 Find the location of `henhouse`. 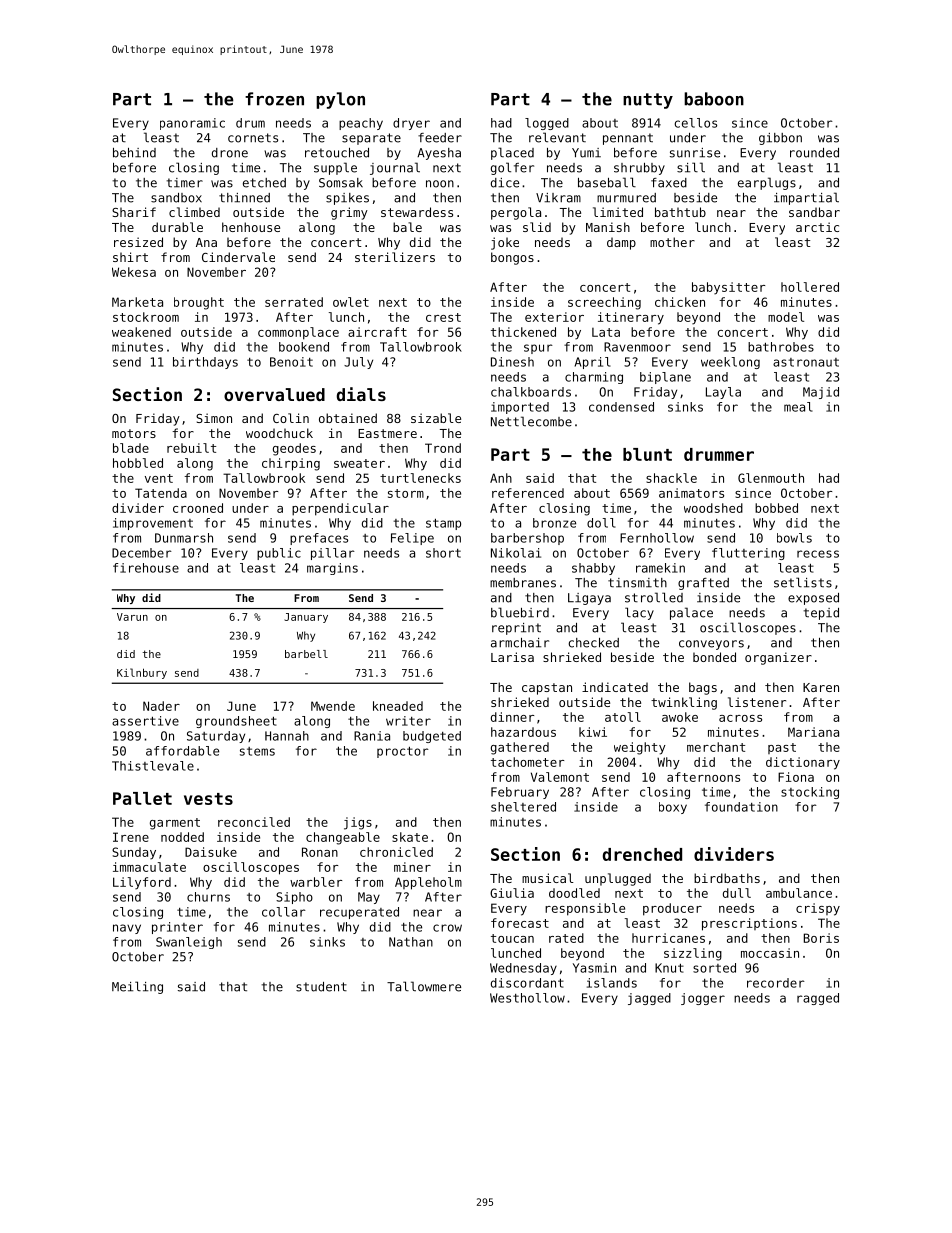

henhouse is located at coordinates (251, 227).
